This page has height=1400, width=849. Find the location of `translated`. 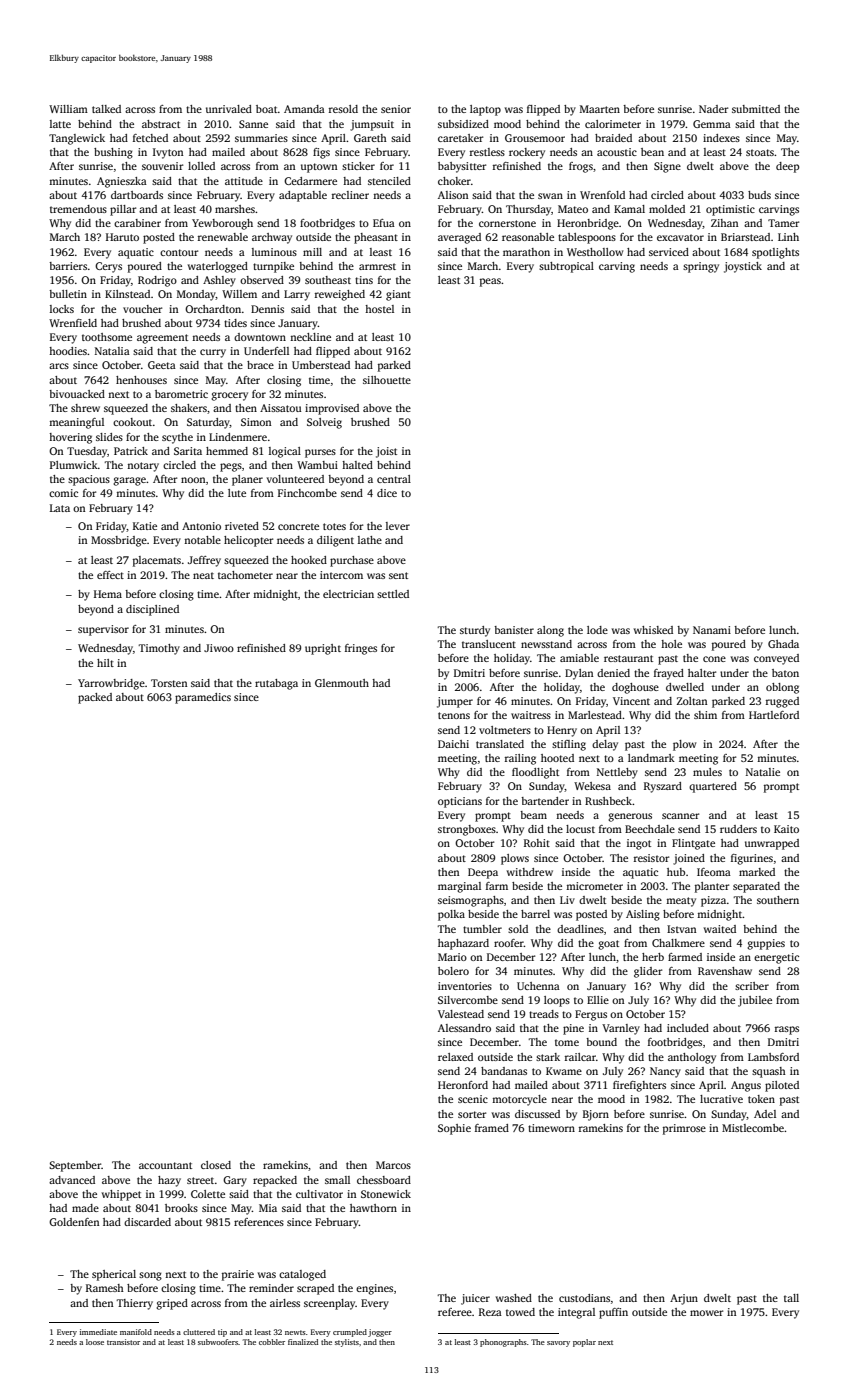

translated is located at coordinates (500, 744).
